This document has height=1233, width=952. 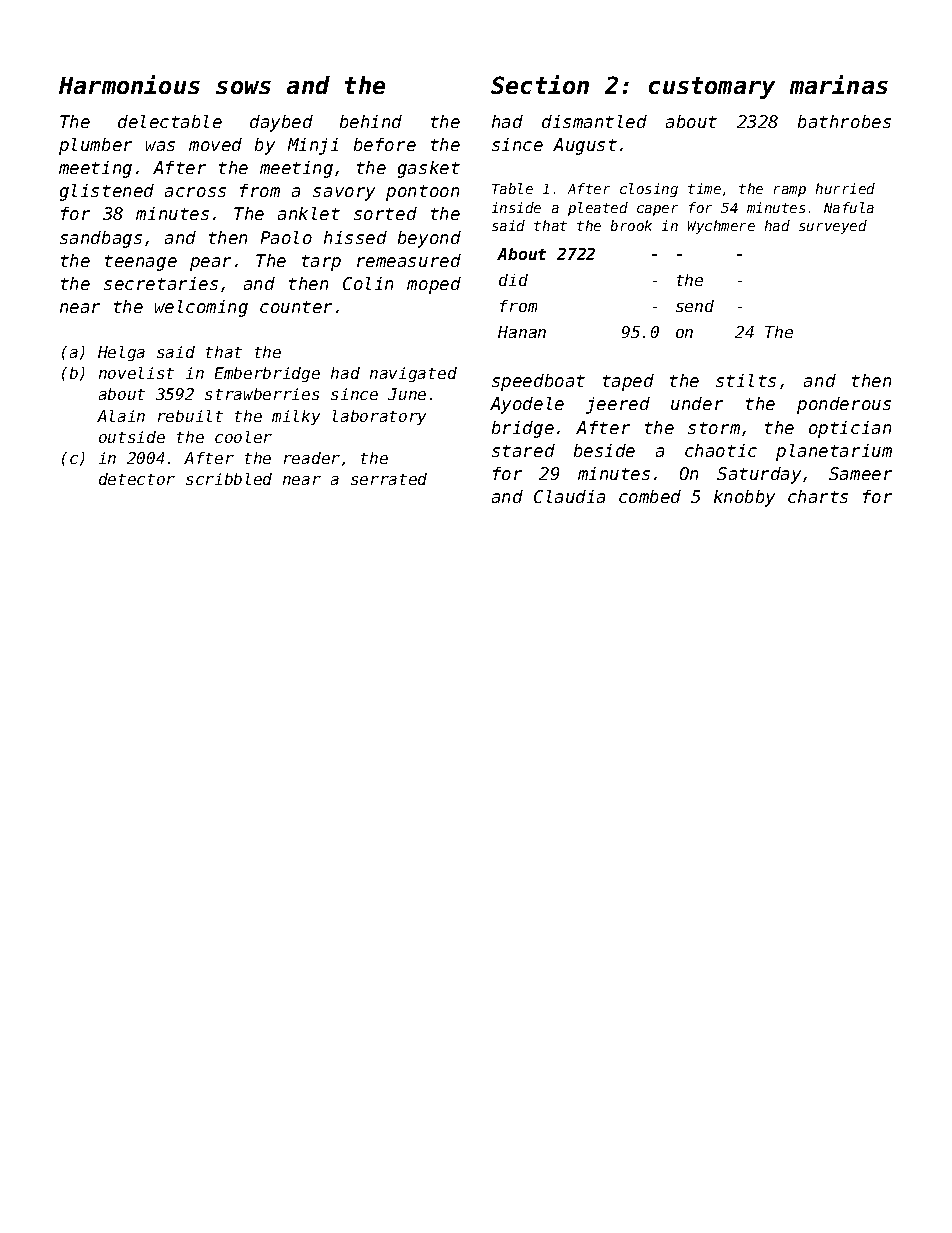 I want to click on dismantled, so click(x=594, y=121).
